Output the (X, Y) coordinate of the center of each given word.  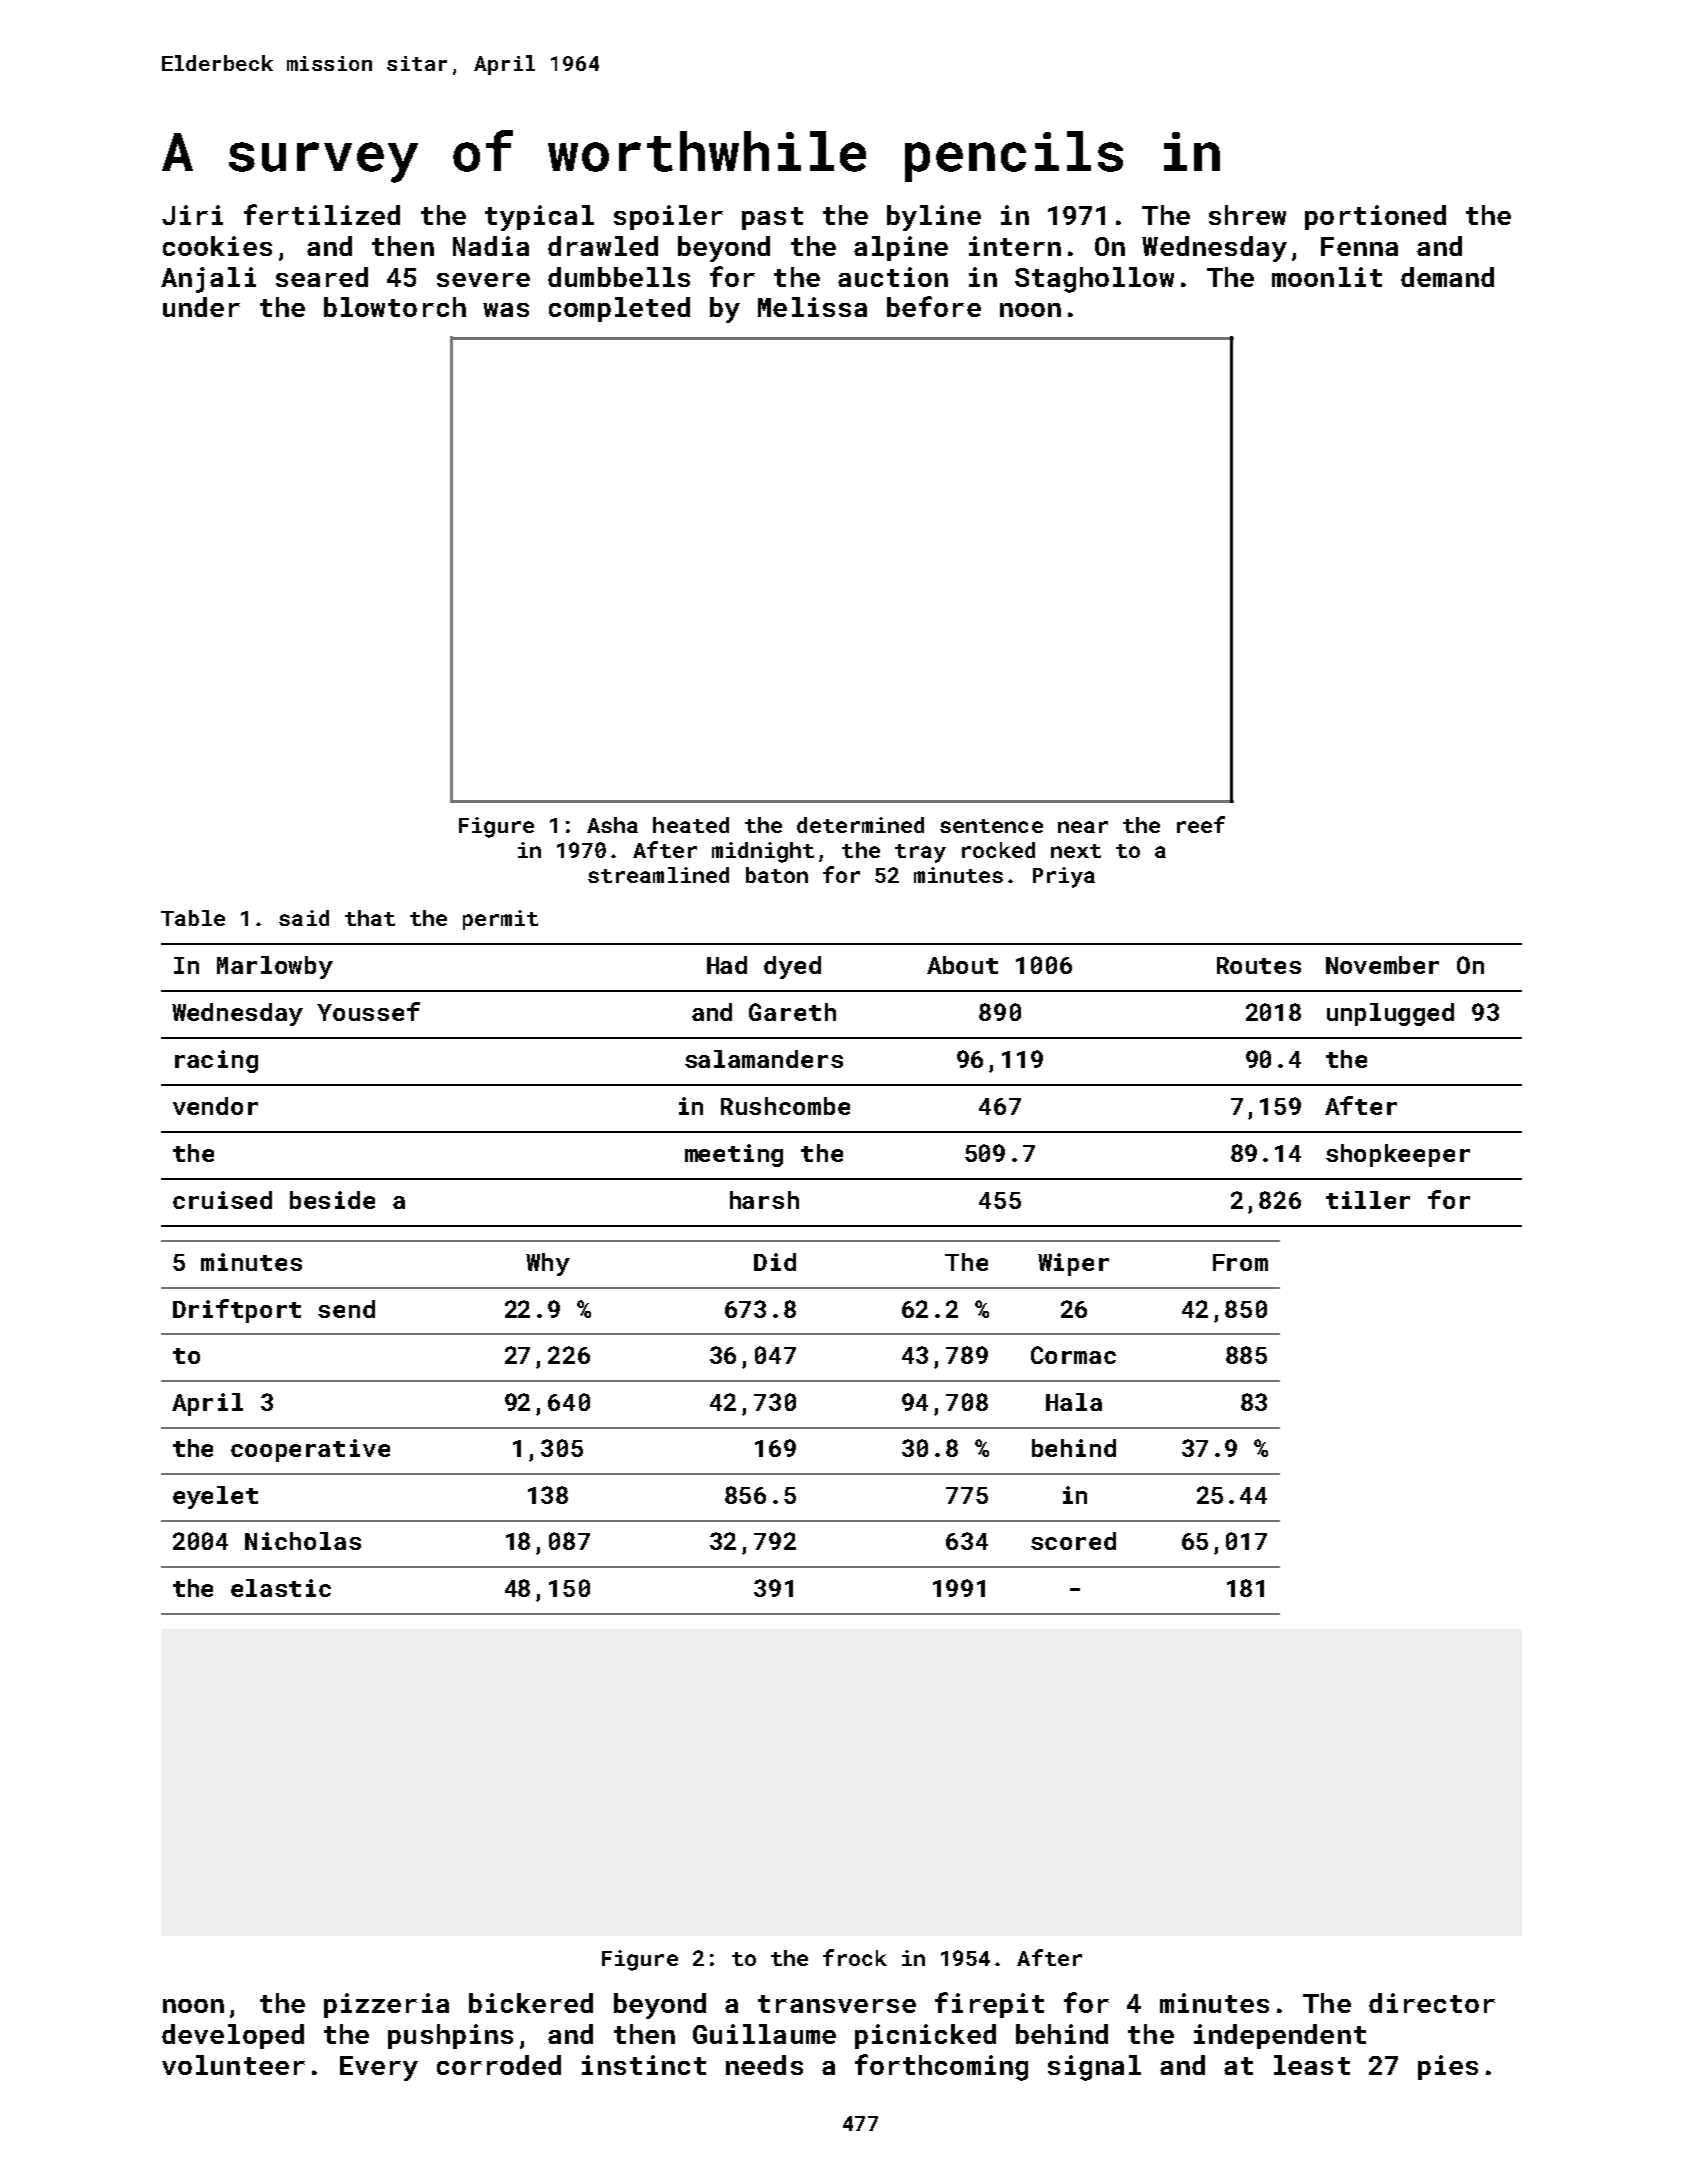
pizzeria (386, 2005)
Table (193, 918)
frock (855, 1957)
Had (727, 965)
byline (934, 218)
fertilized (322, 214)
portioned (1375, 217)
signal (1094, 2068)
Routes (1259, 965)
